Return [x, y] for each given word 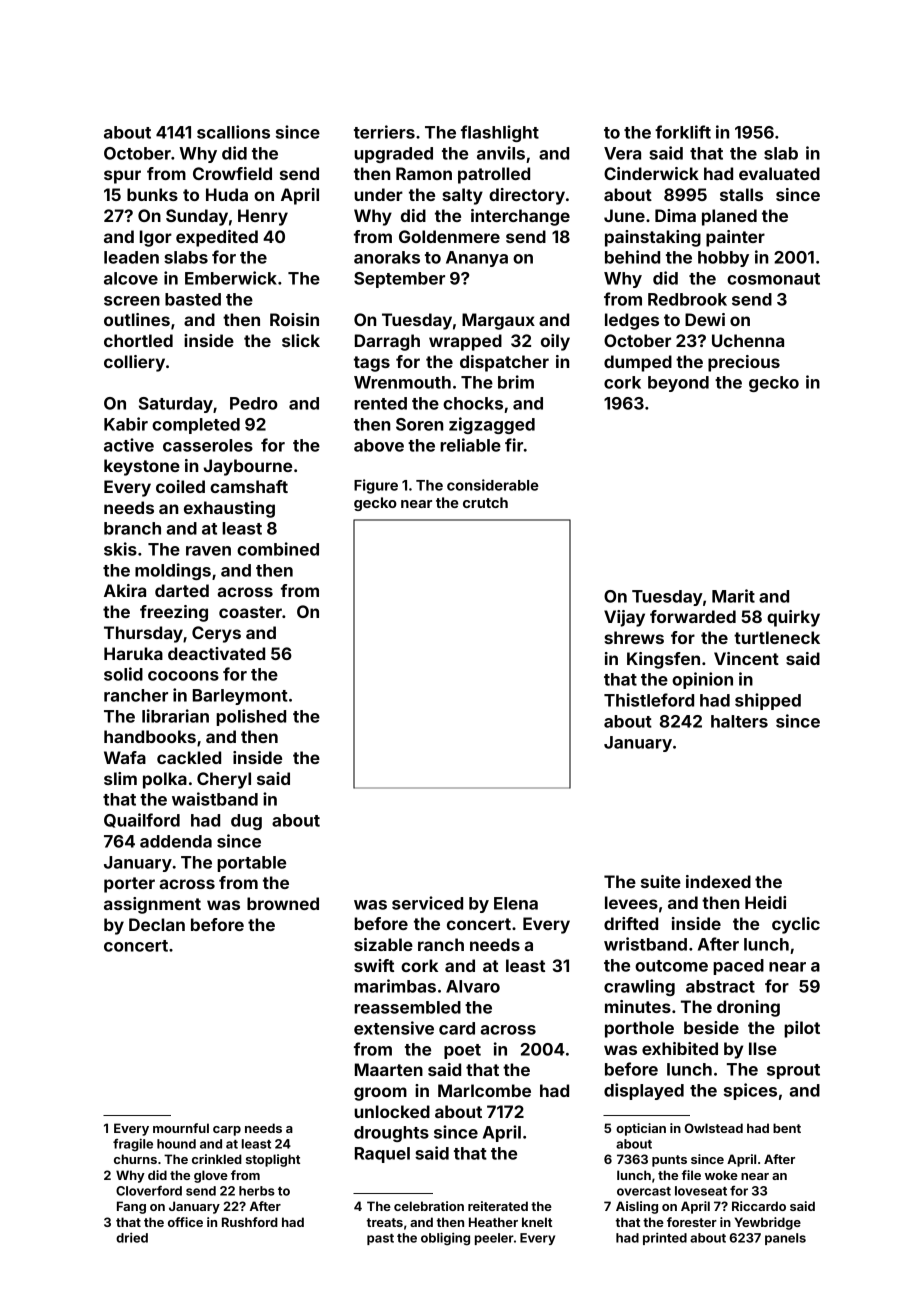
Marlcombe [484, 1090]
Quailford [142, 820]
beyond [678, 384]
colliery [134, 363]
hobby [723, 259]
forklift [683, 132]
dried [132, 1237]
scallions [233, 132]
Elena [516, 903]
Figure [376, 486]
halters [739, 721]
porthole [639, 1029]
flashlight [500, 133]
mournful [181, 1128]
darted [182, 590]
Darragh [387, 342]
